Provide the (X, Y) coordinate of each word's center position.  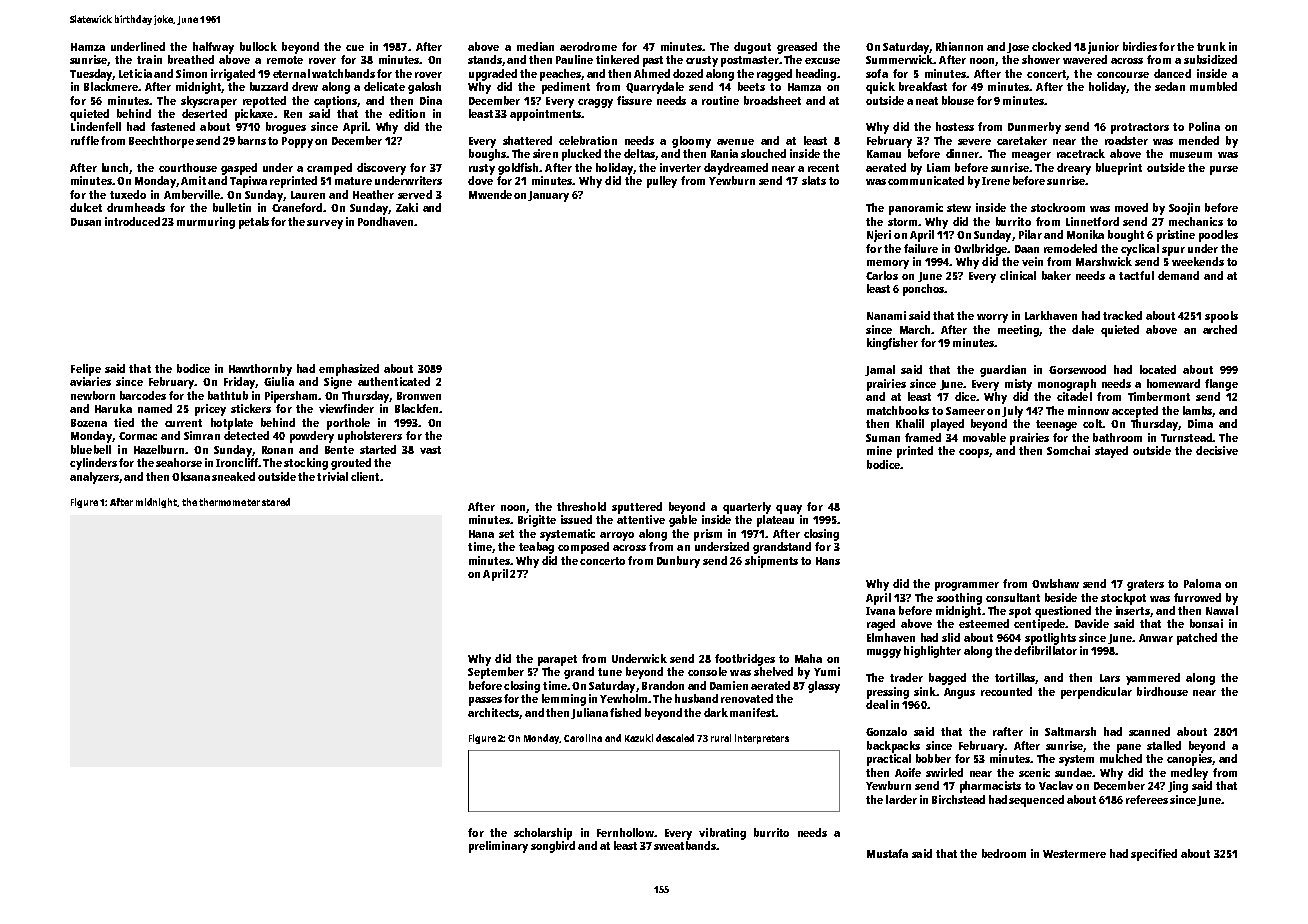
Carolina (583, 738)
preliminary (498, 847)
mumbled (1213, 86)
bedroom (1004, 853)
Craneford (297, 207)
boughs (487, 155)
